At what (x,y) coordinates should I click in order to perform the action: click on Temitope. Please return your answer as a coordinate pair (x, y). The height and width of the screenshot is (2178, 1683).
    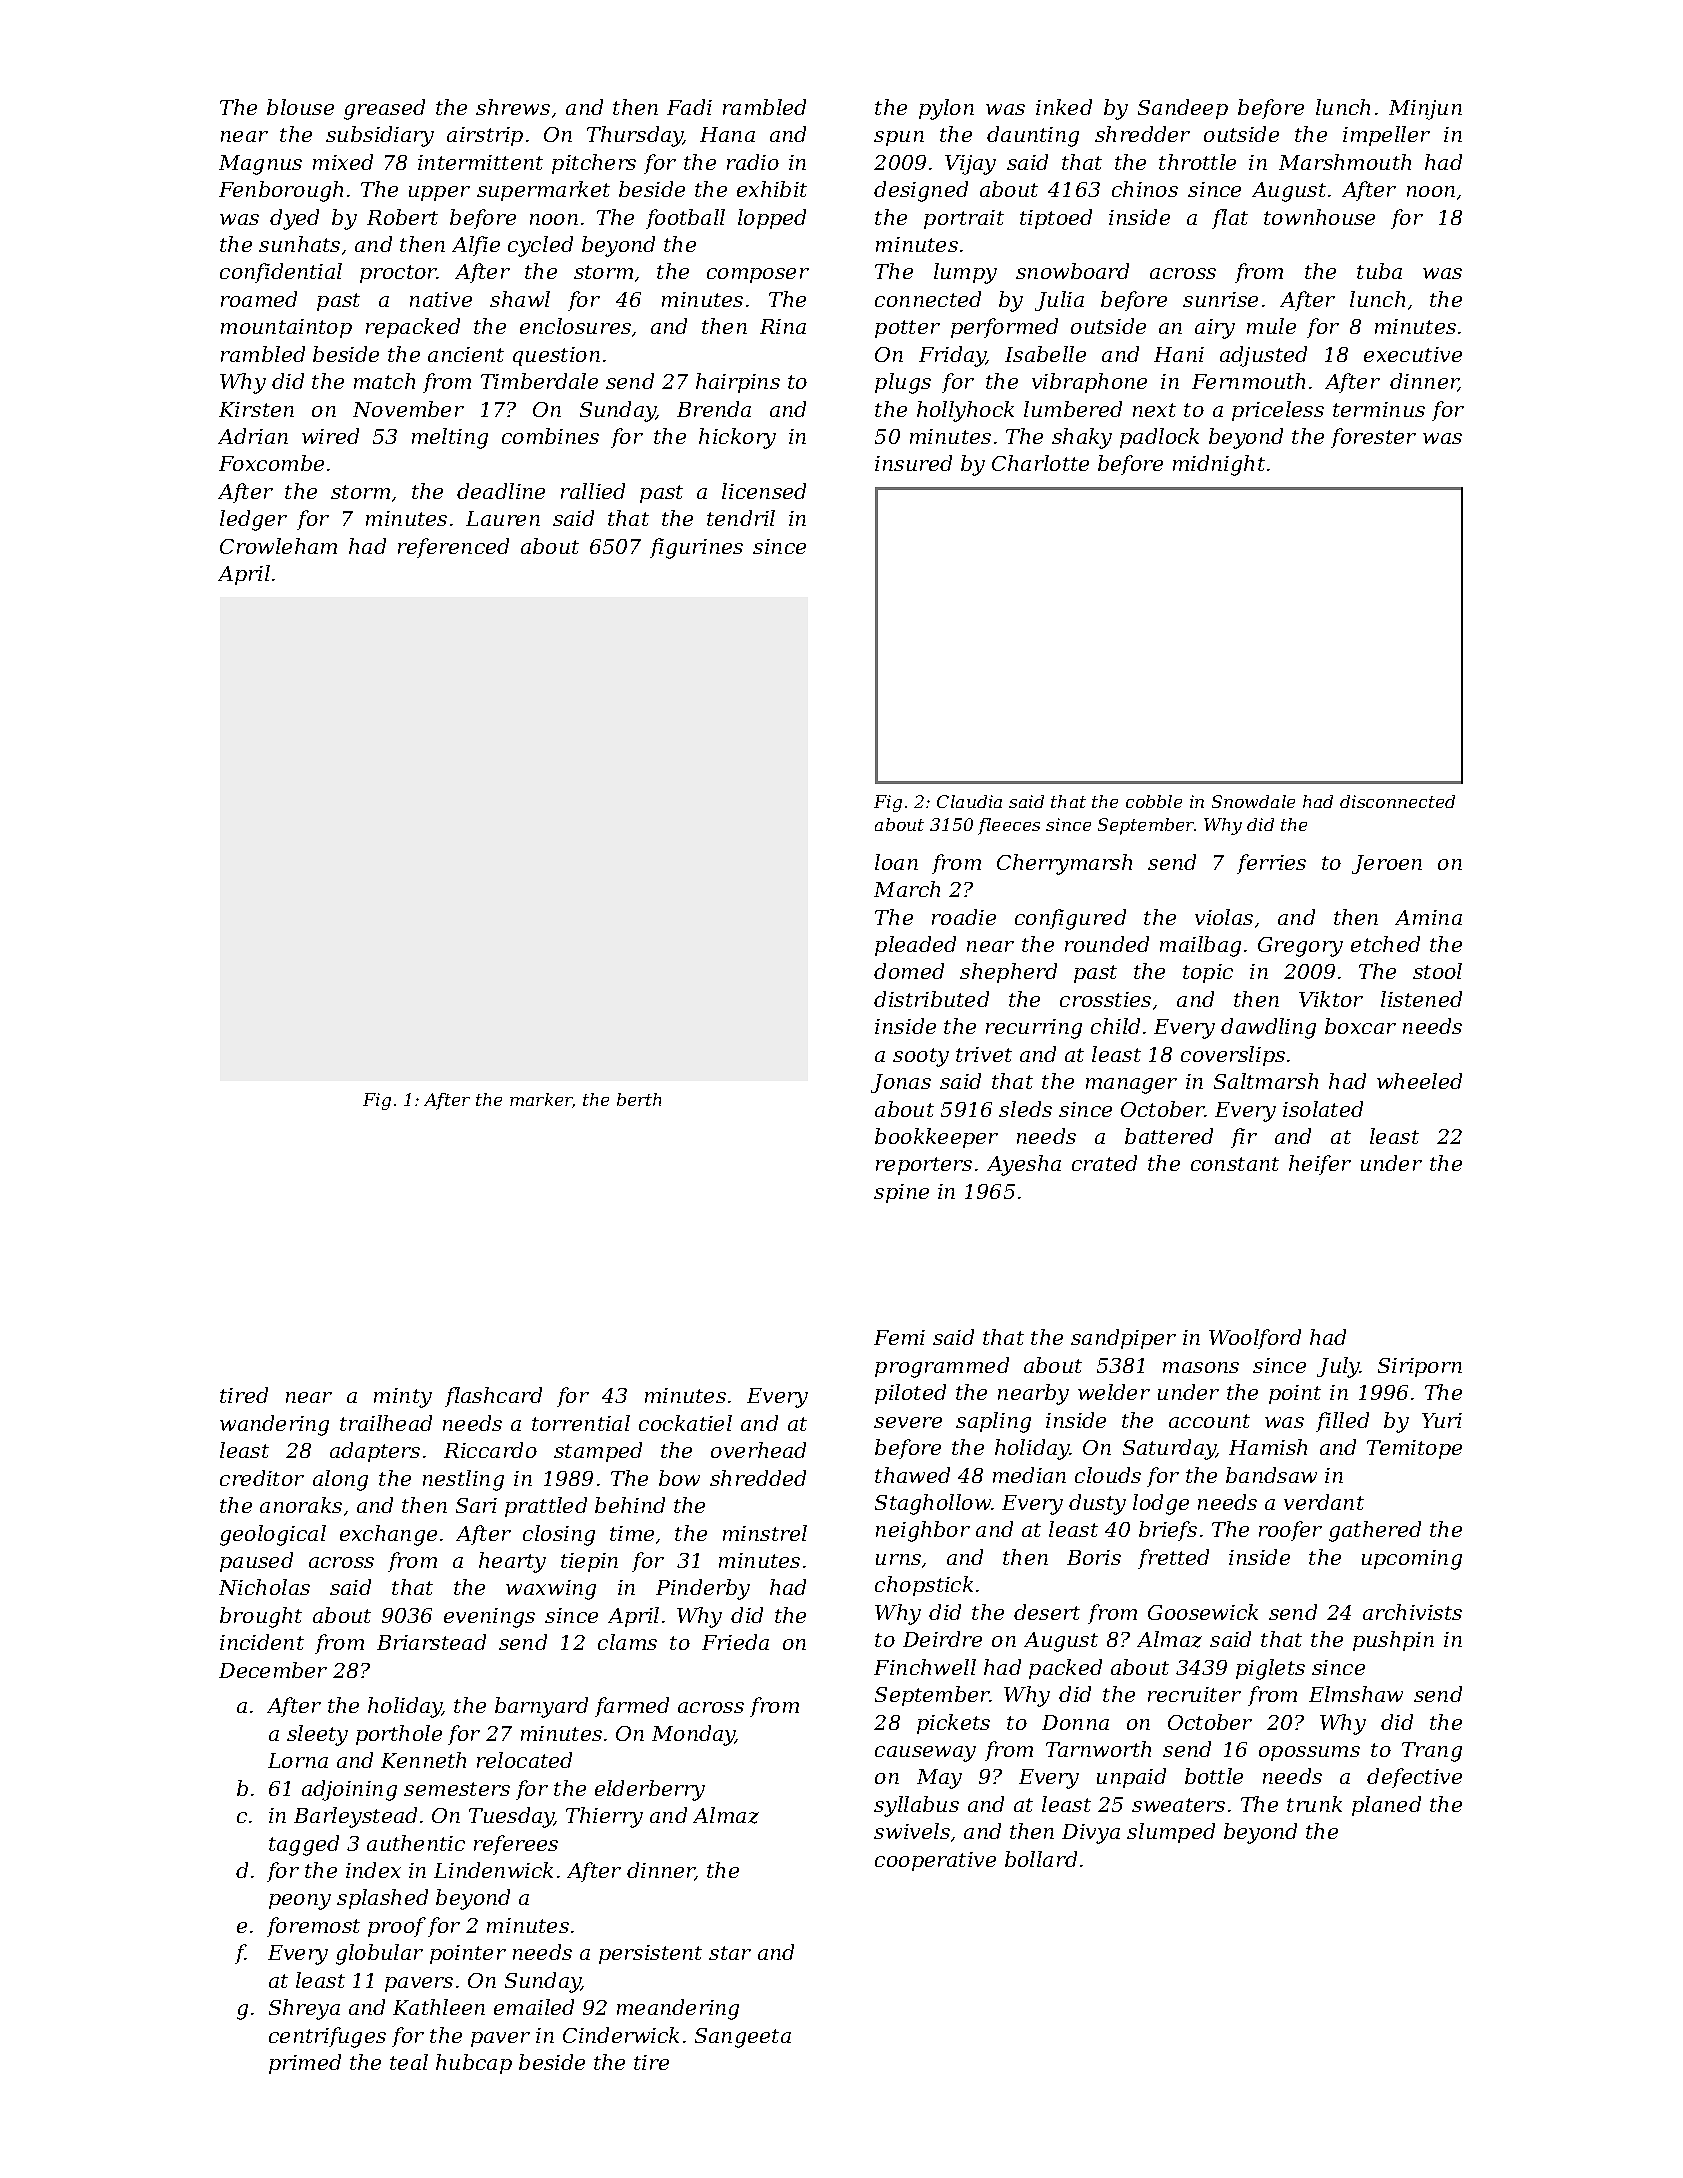
    Looking at the image, I should click on (1414, 1449).
